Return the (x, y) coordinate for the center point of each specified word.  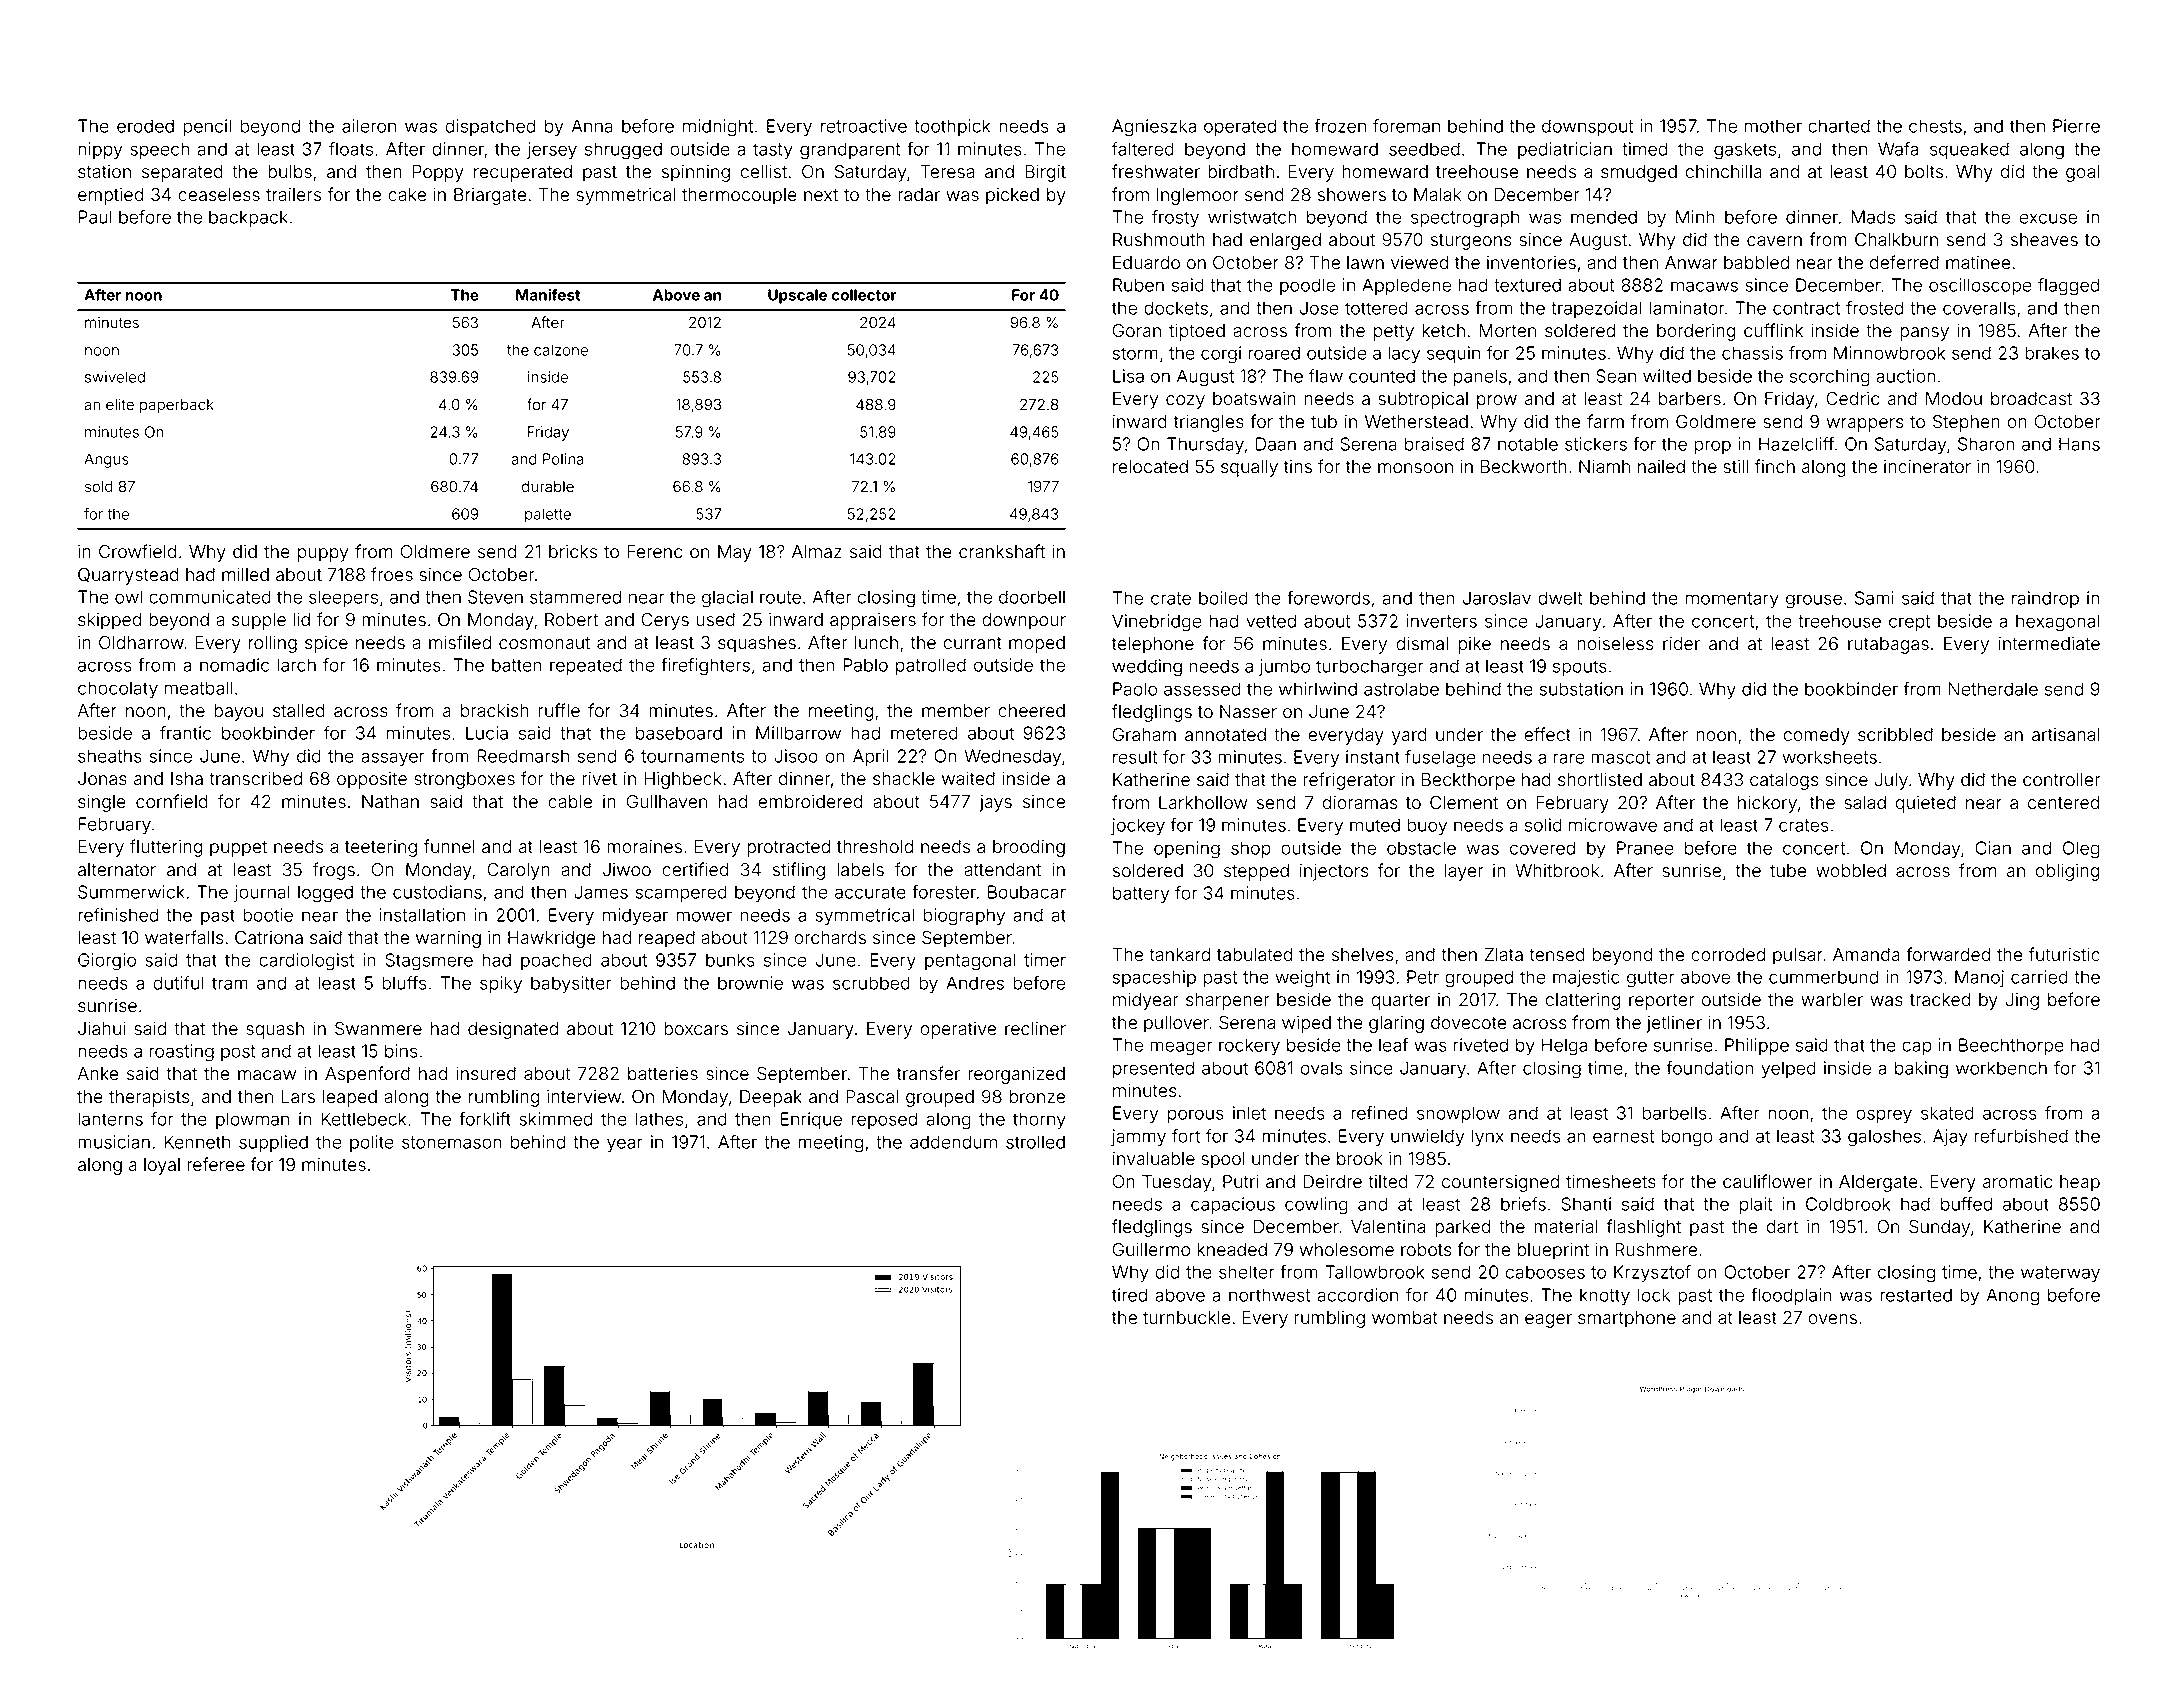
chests (1935, 126)
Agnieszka (1154, 128)
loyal (162, 1166)
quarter (1400, 1002)
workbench (2001, 1068)
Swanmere (378, 1029)
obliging (2067, 872)
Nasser (1248, 712)
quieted (1926, 804)
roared (1274, 353)
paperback (177, 406)
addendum (953, 1142)
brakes (2052, 353)
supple (259, 621)
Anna (592, 126)
